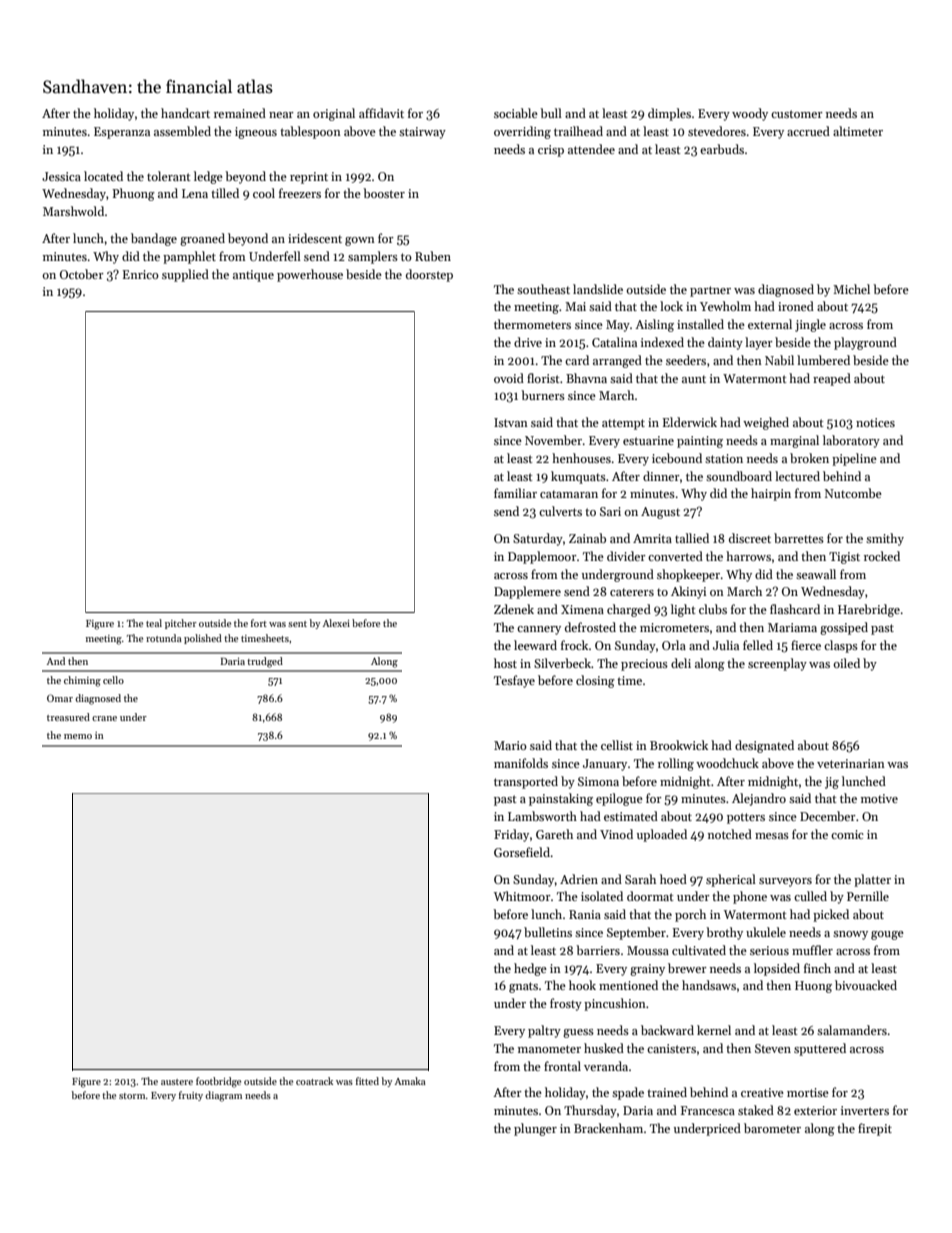  What do you see at coordinates (551, 151) in the screenshot?
I see `crisp` at bounding box center [551, 151].
